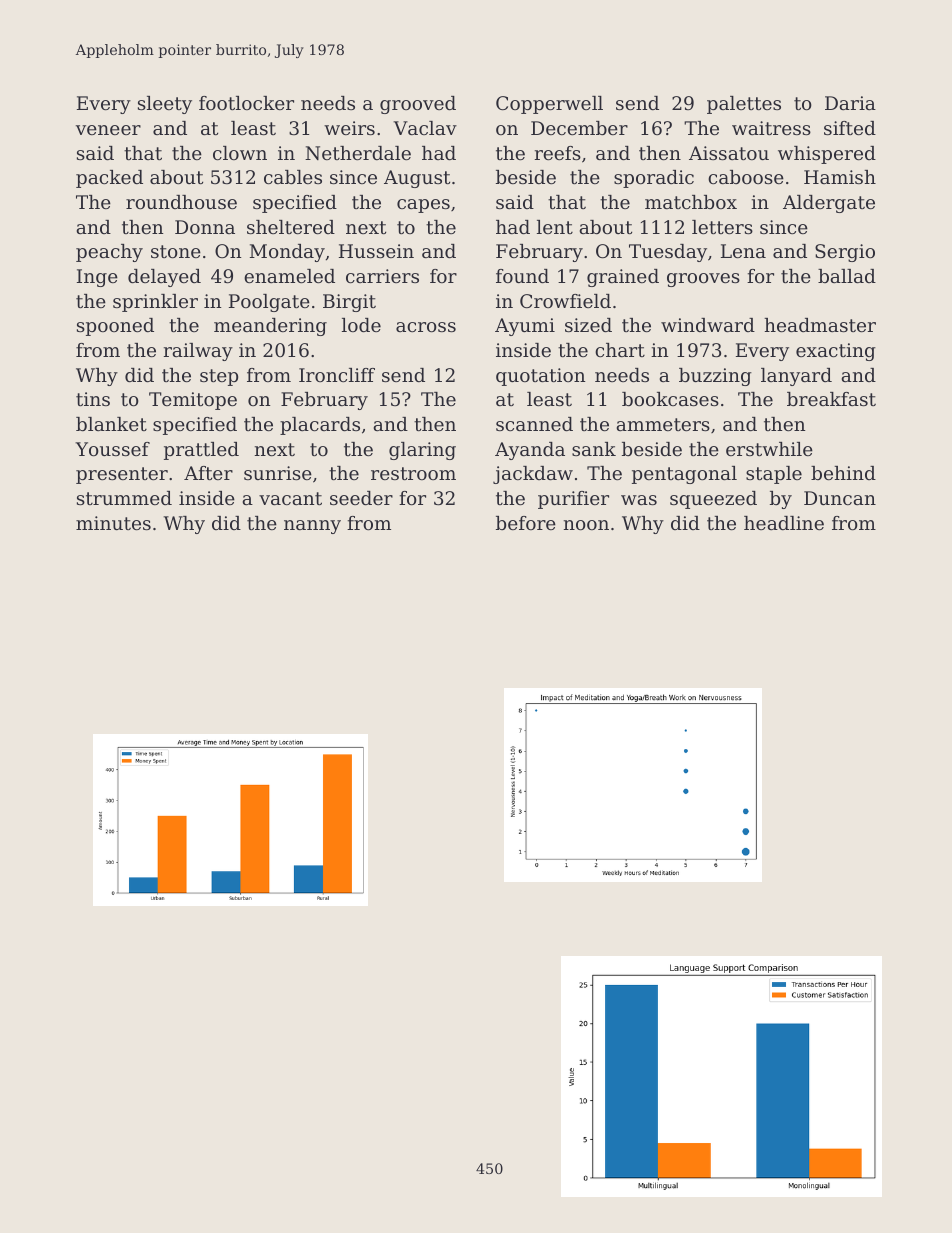  I want to click on windward, so click(708, 325).
